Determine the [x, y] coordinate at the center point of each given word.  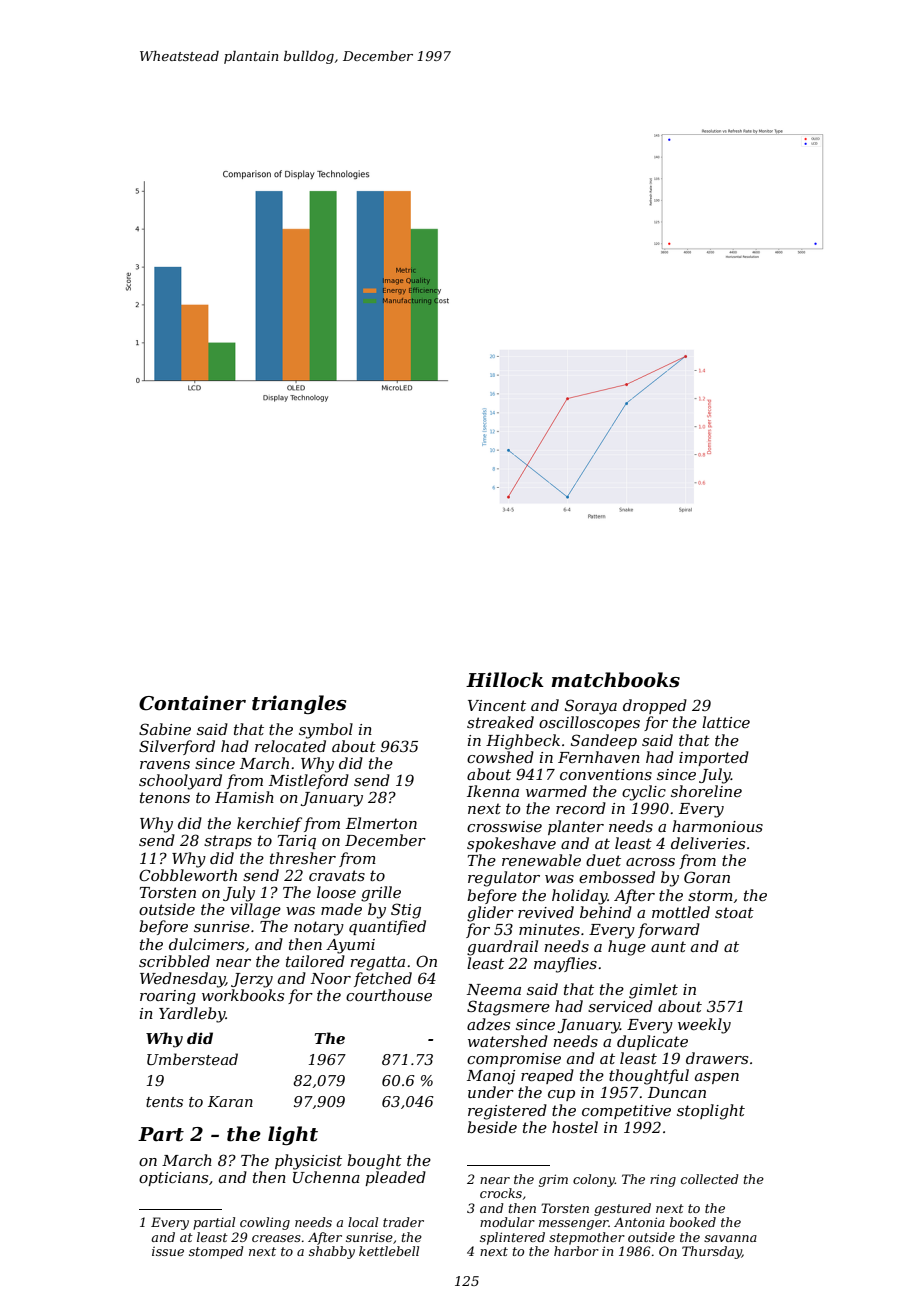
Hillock [505, 680]
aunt [668, 946]
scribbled [174, 961]
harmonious [717, 826]
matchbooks [615, 680]
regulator [504, 879]
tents [164, 1102]
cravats [337, 875]
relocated [290, 746]
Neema [494, 989]
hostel [575, 1127]
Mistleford [309, 781]
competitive [626, 1112]
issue [168, 1251]
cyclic [644, 793]
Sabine [165, 729]
